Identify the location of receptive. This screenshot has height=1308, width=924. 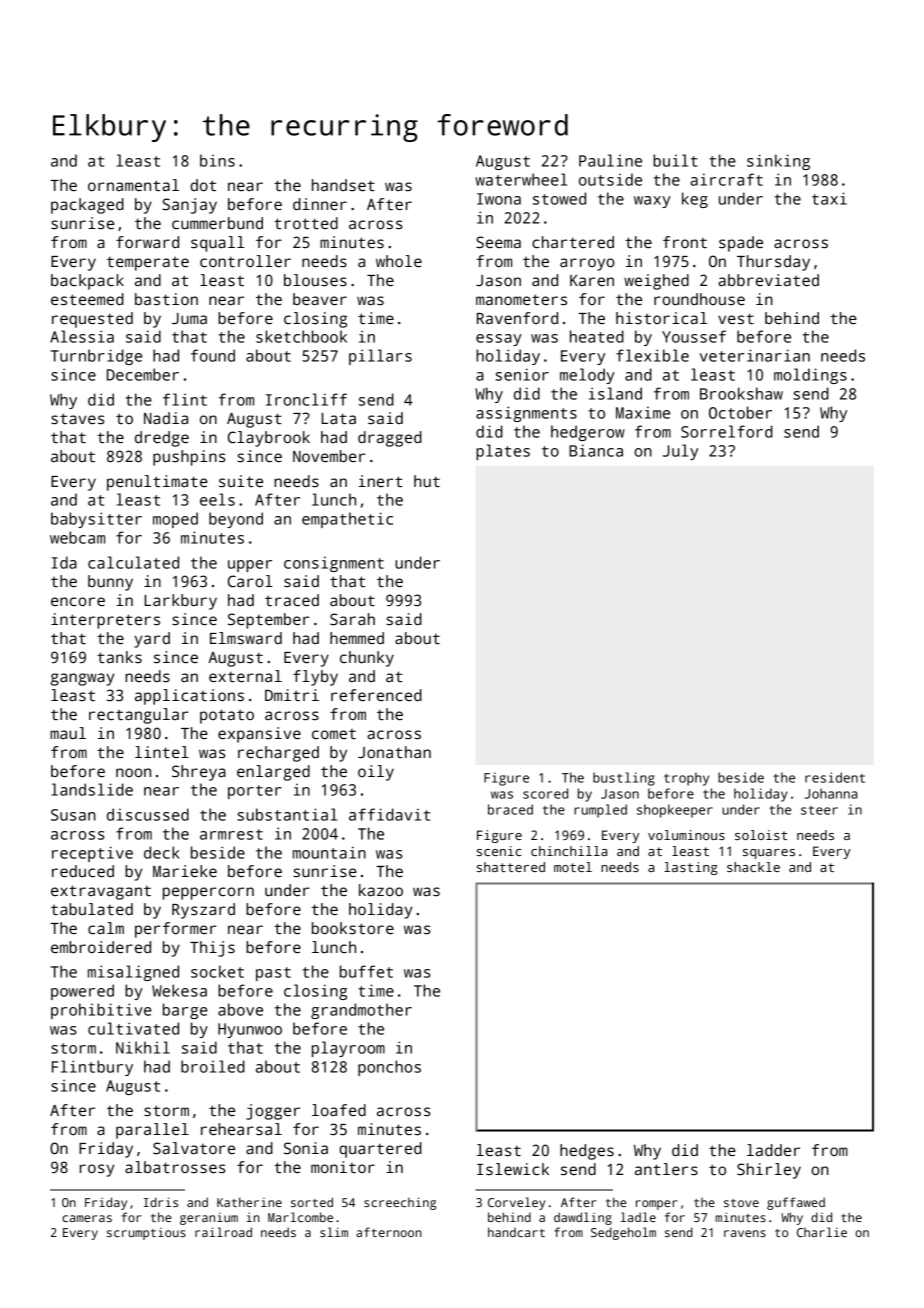
(92, 854).
